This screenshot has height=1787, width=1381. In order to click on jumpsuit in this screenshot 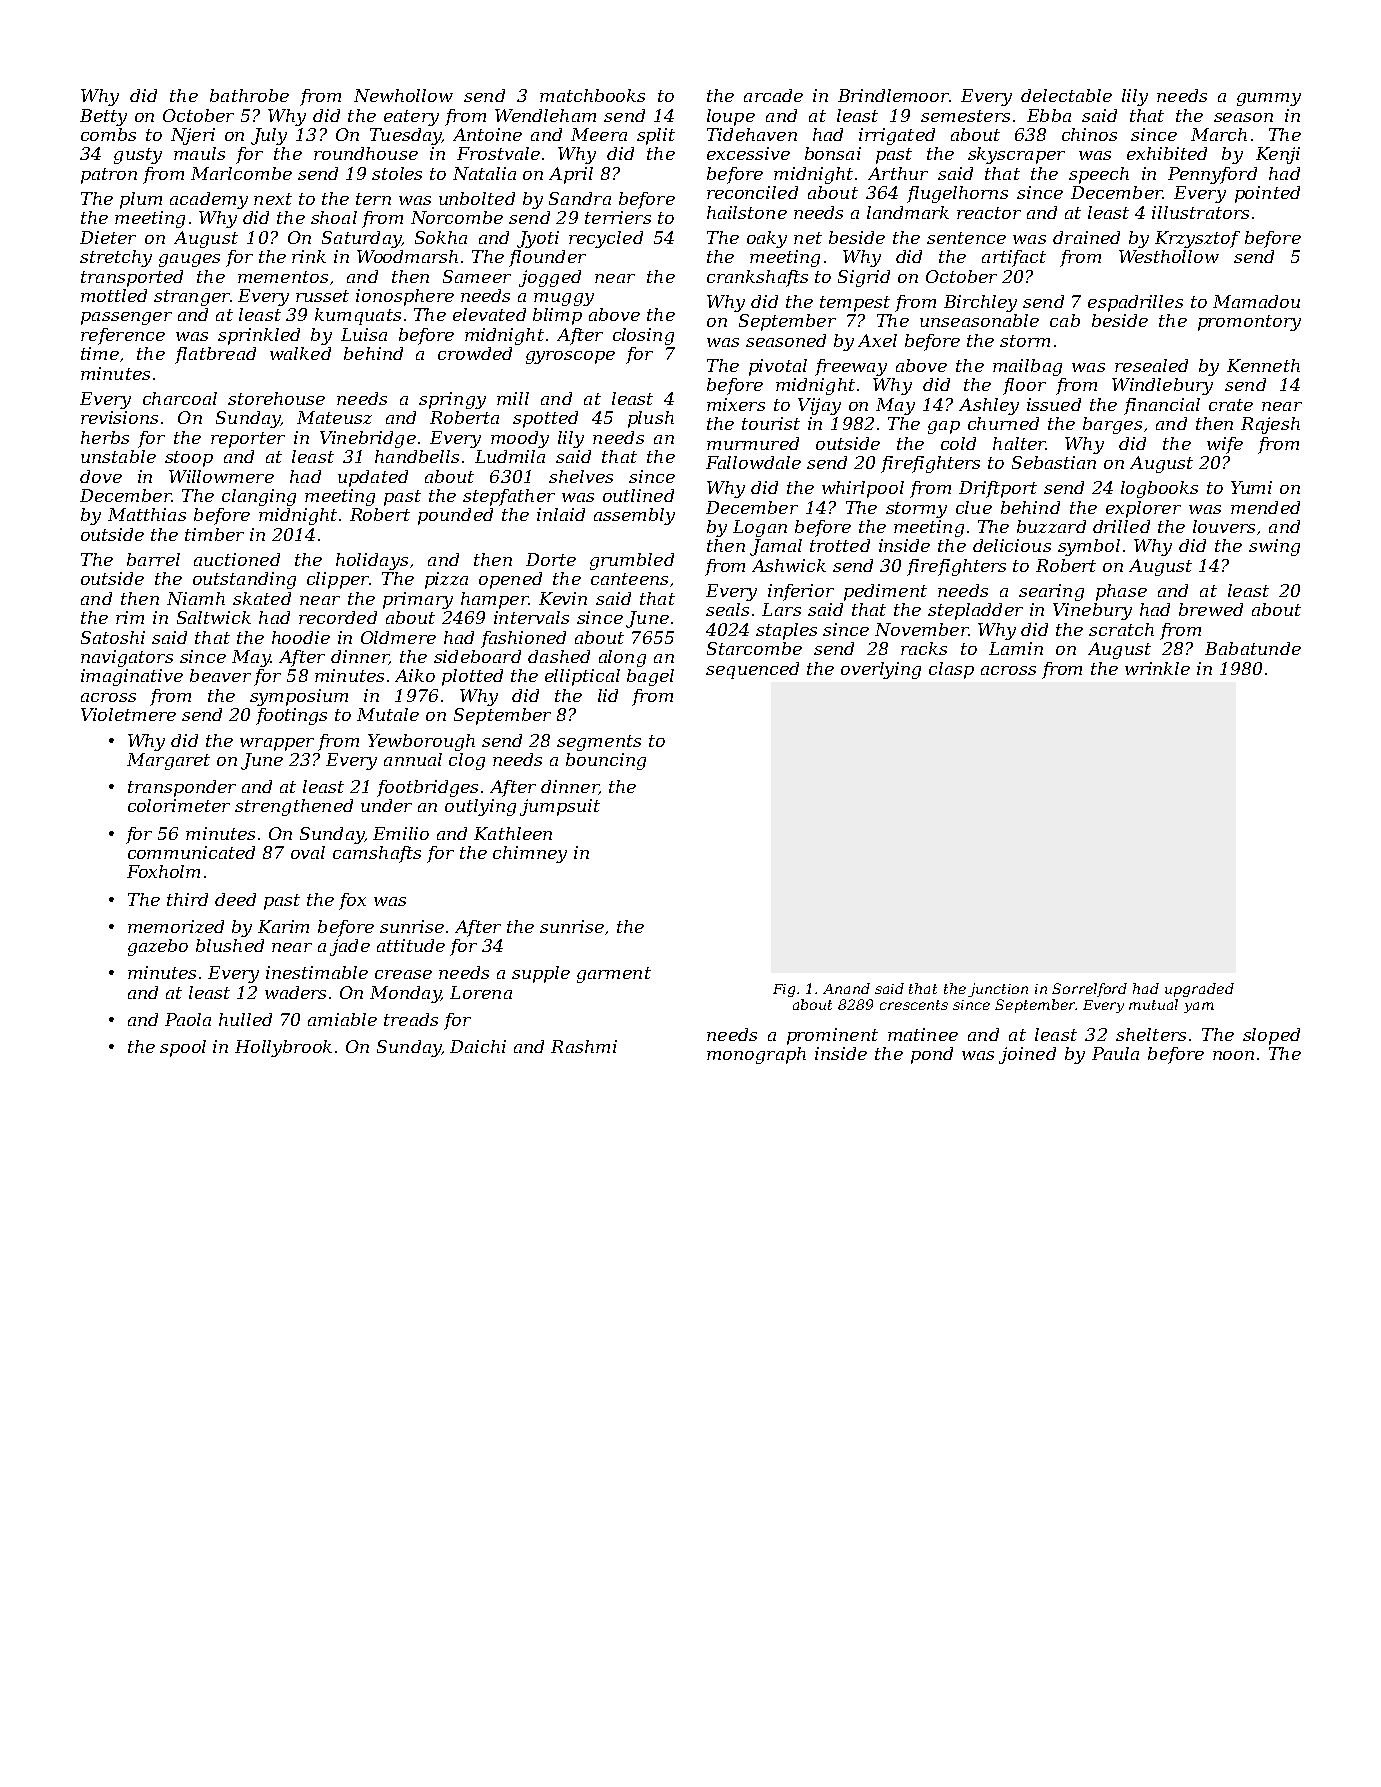, I will do `click(560, 807)`.
